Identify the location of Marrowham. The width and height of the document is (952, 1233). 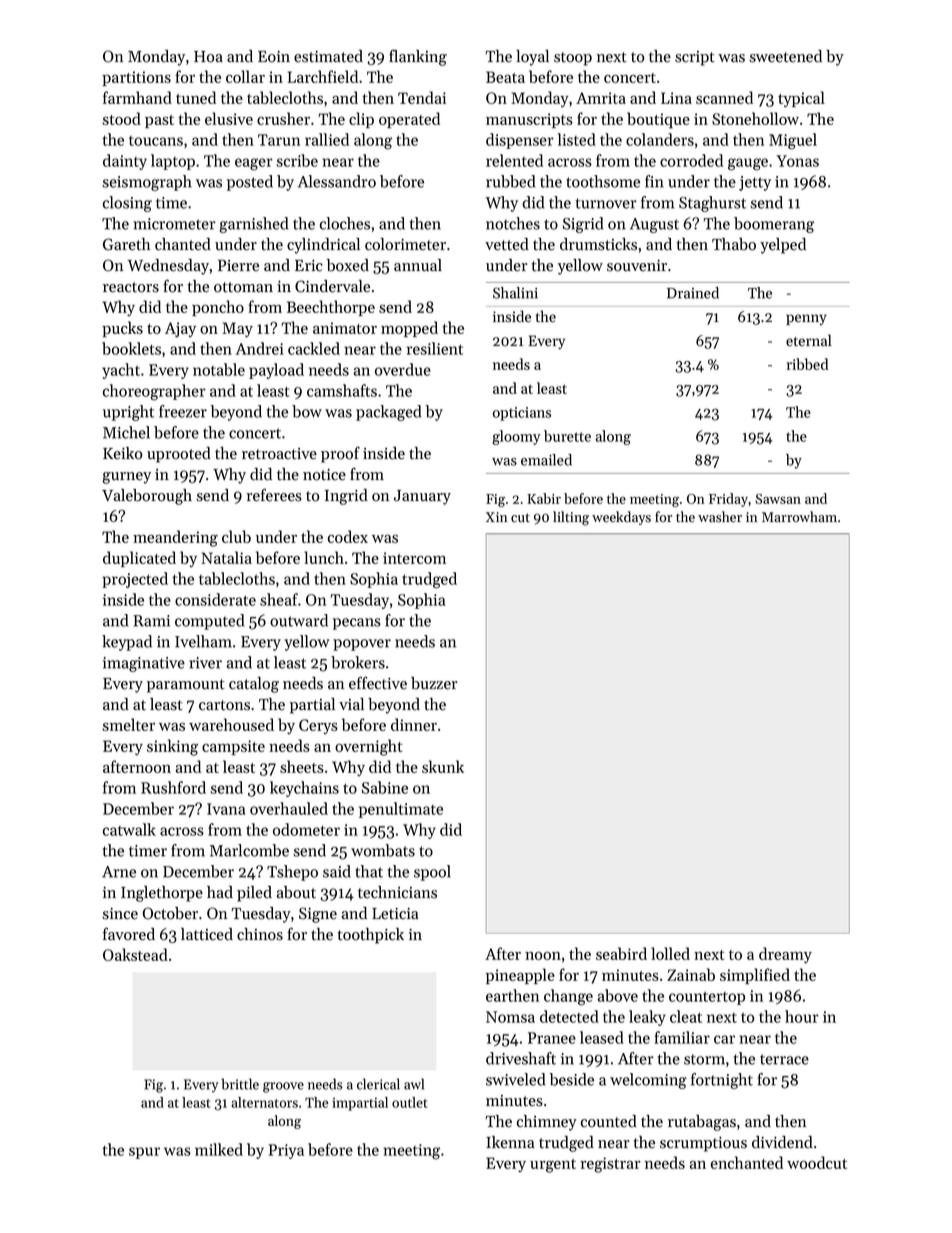
(799, 517).
